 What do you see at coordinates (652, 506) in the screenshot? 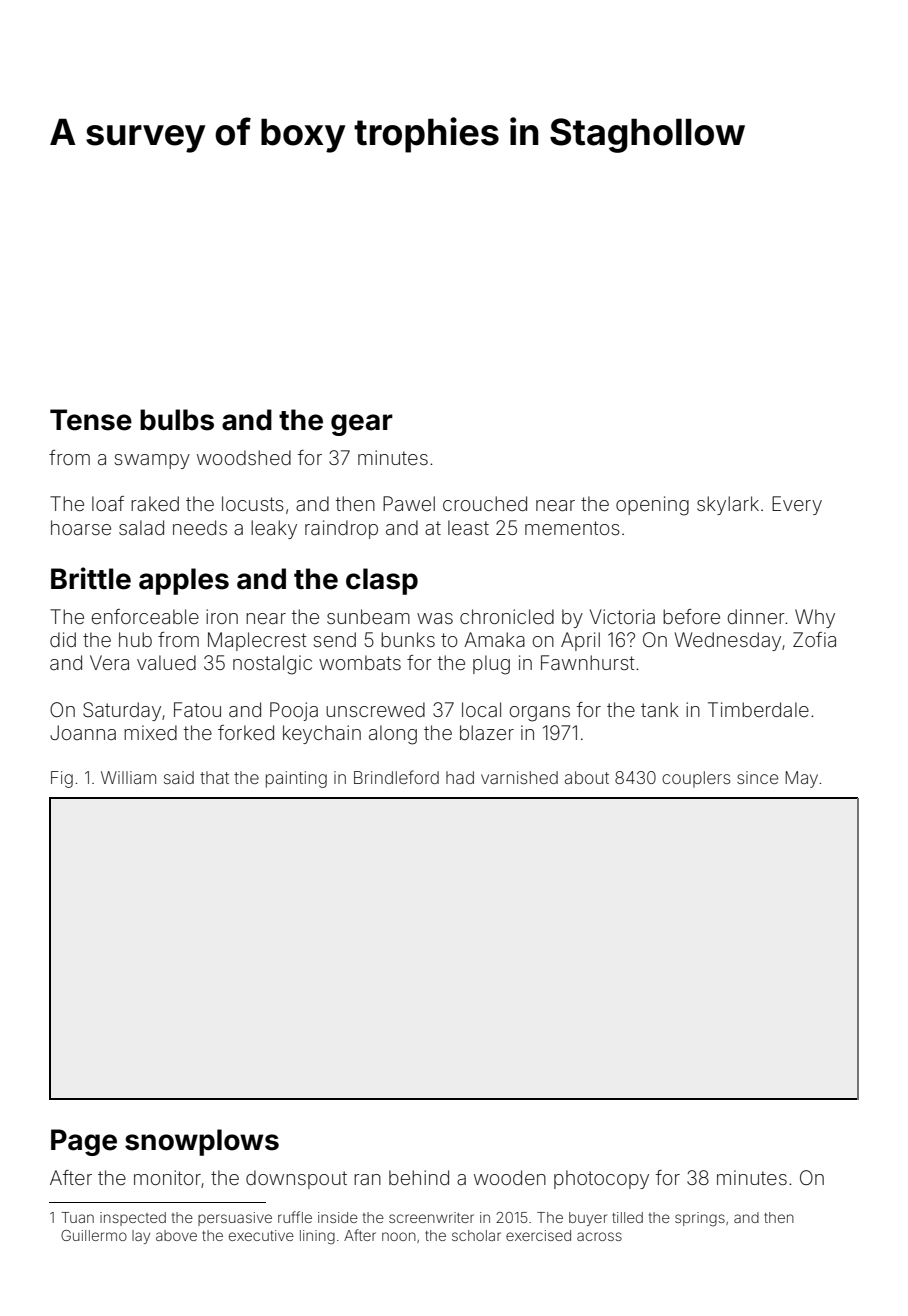
I see `opening` at bounding box center [652, 506].
